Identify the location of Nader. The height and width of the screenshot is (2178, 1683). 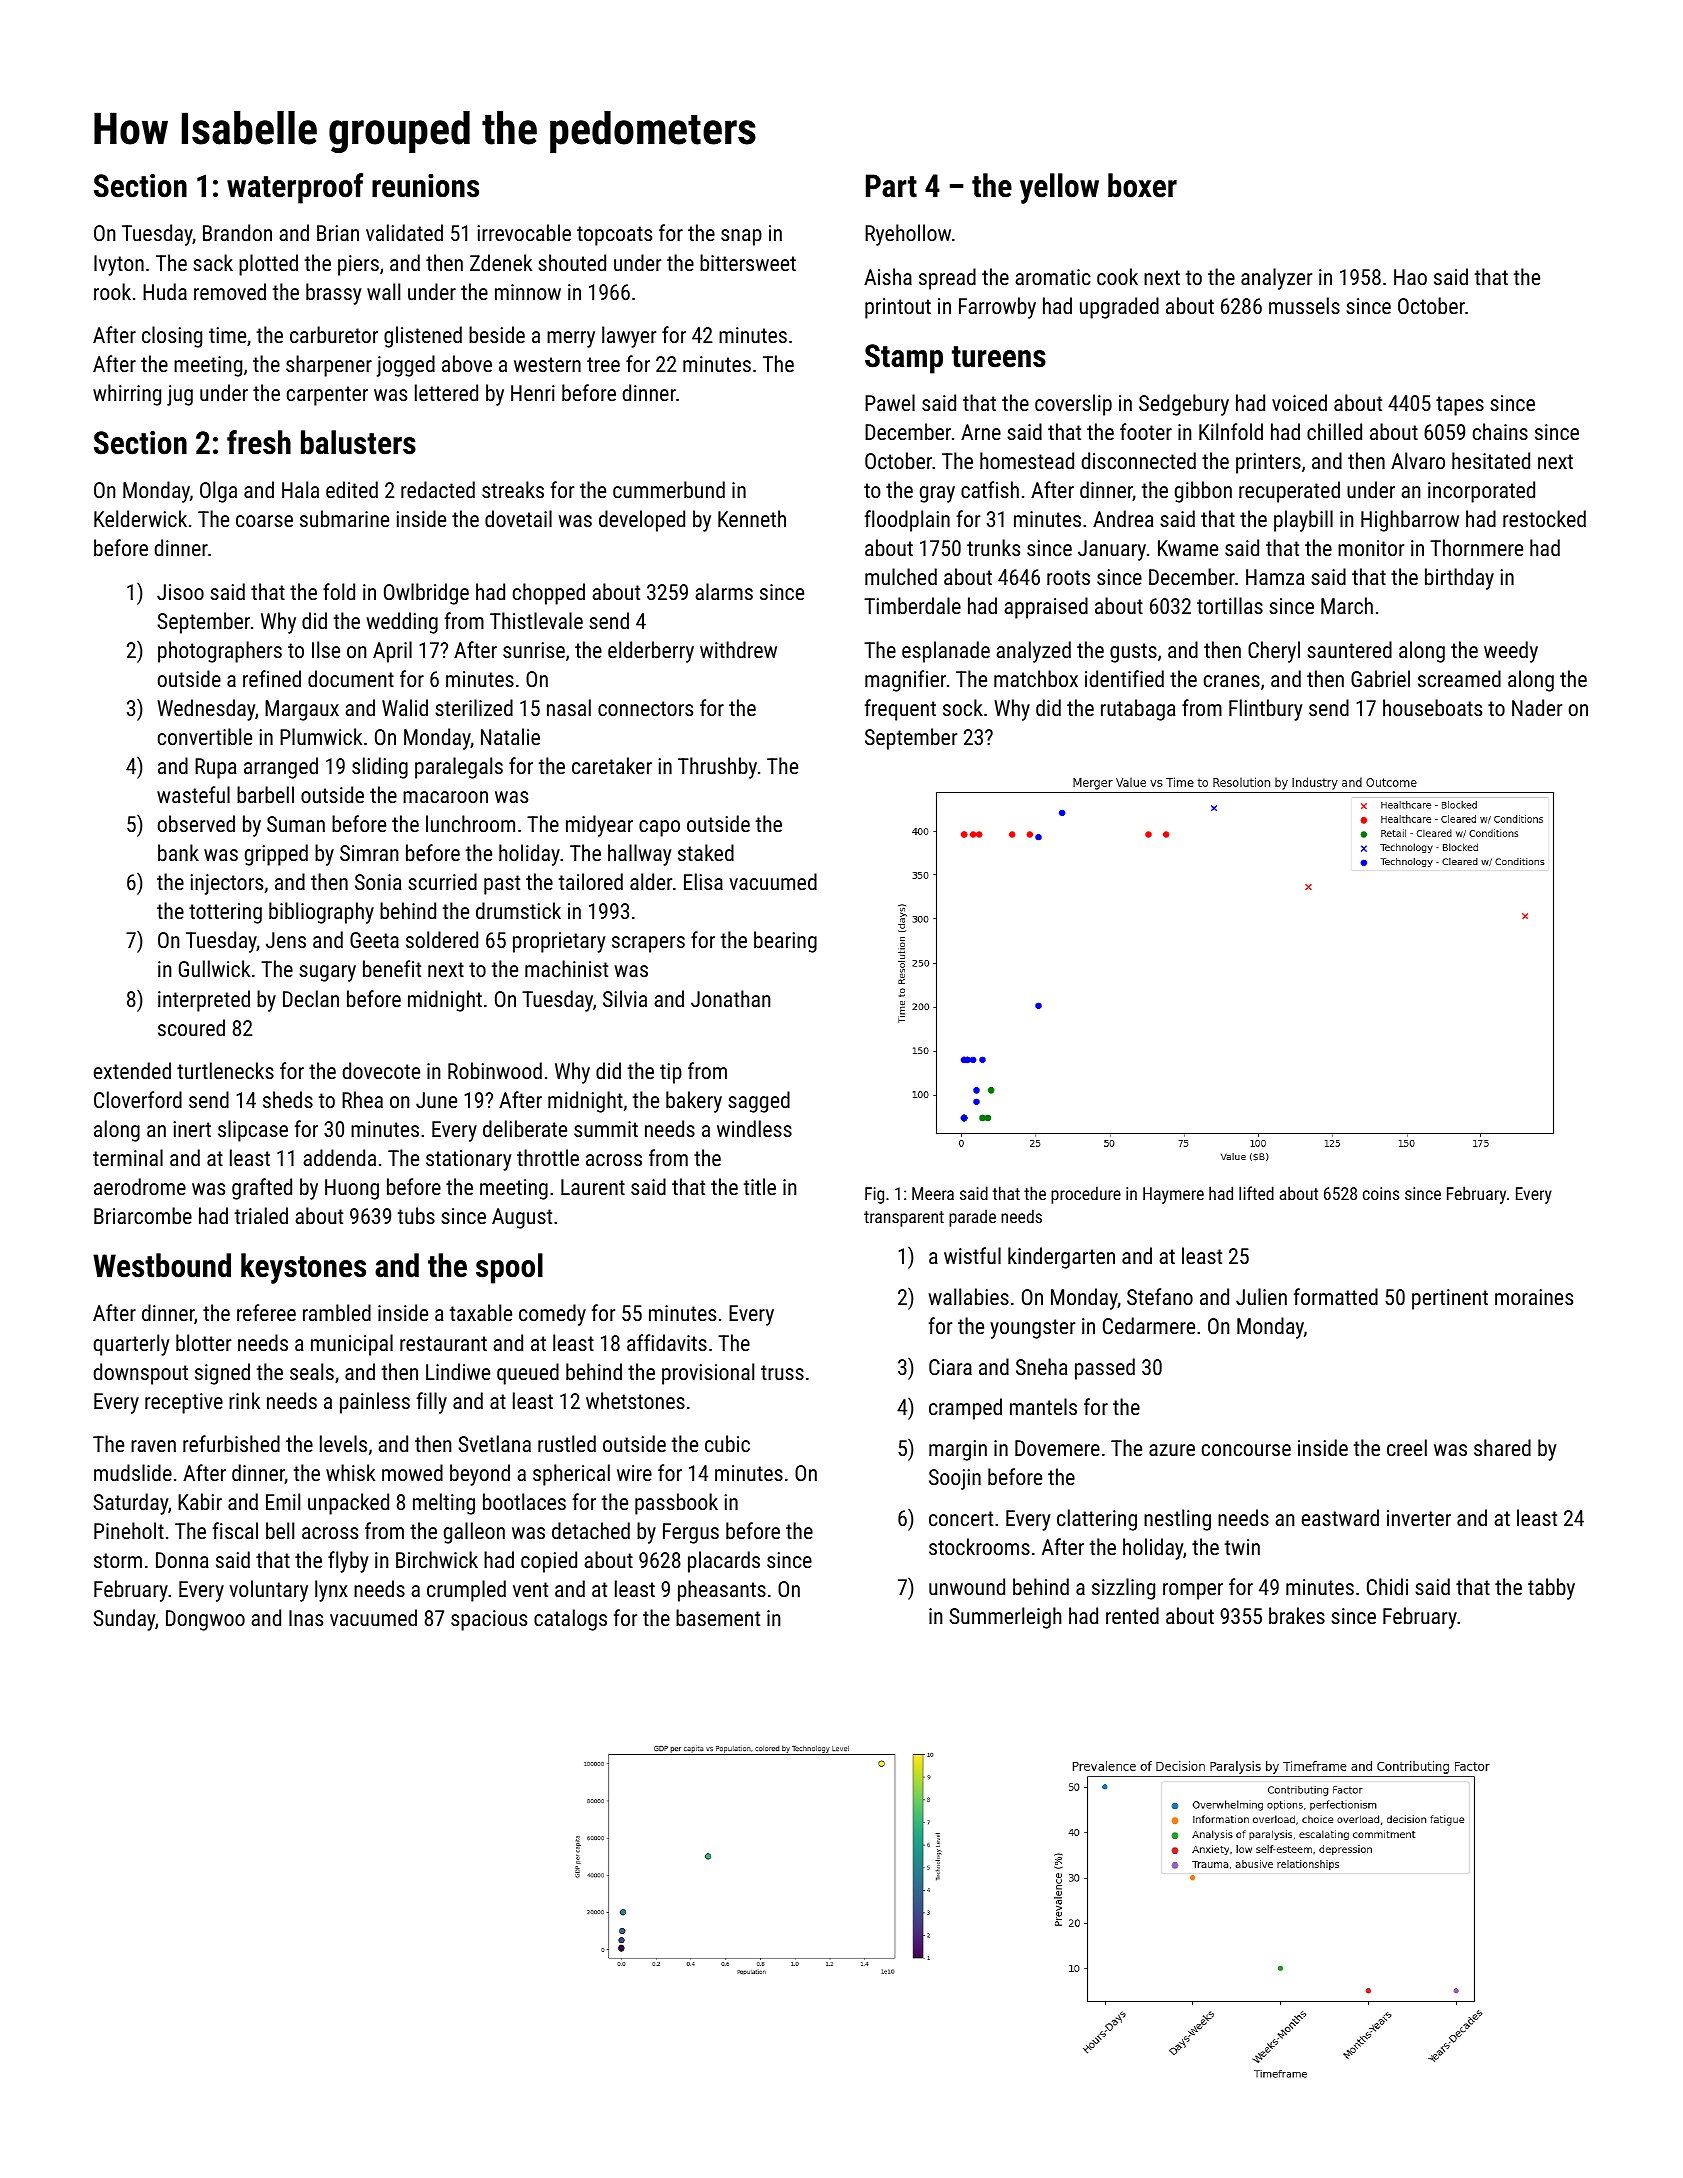
(1537, 707).
